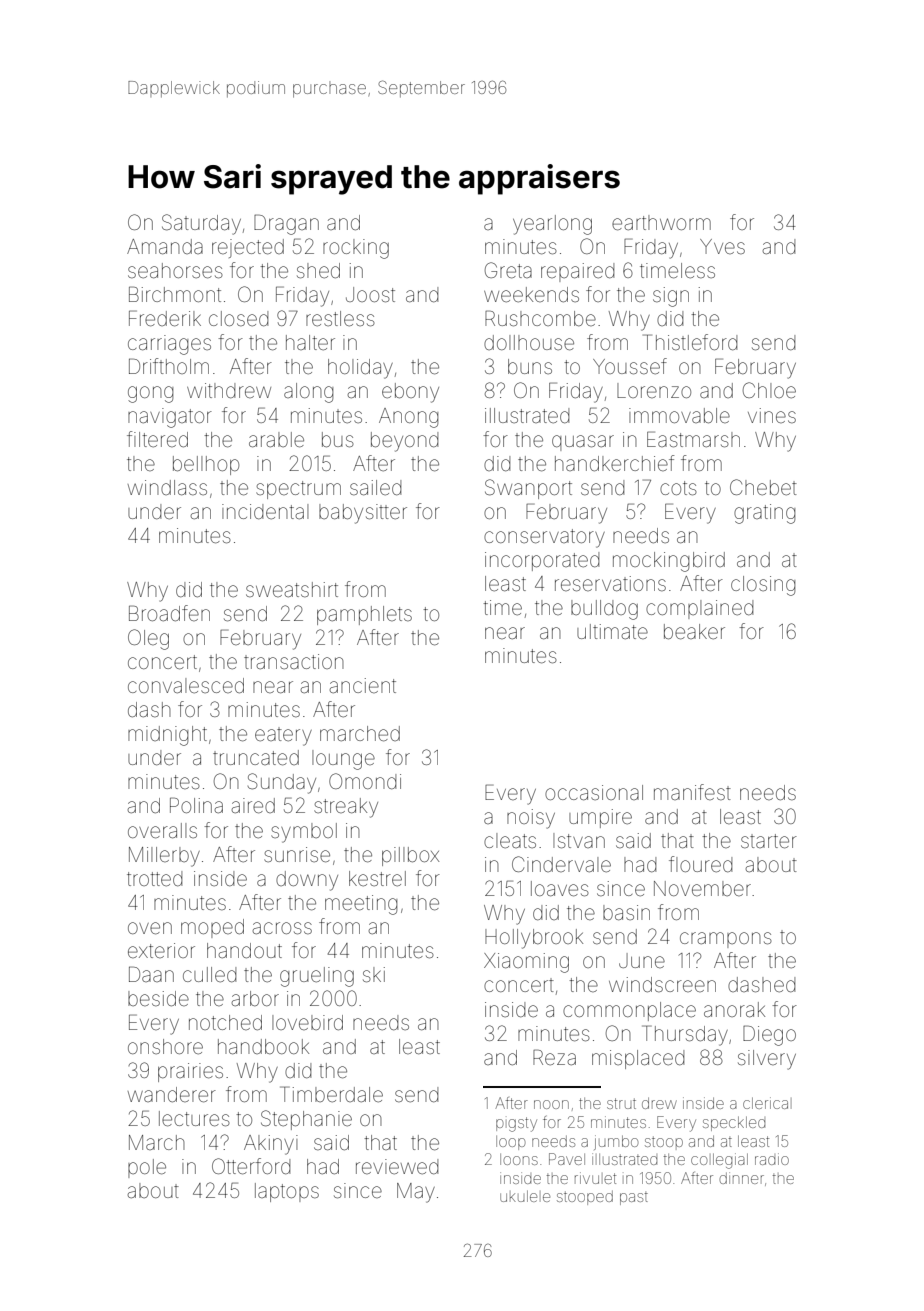  What do you see at coordinates (552, 225) in the image?
I see `yearlong` at bounding box center [552, 225].
